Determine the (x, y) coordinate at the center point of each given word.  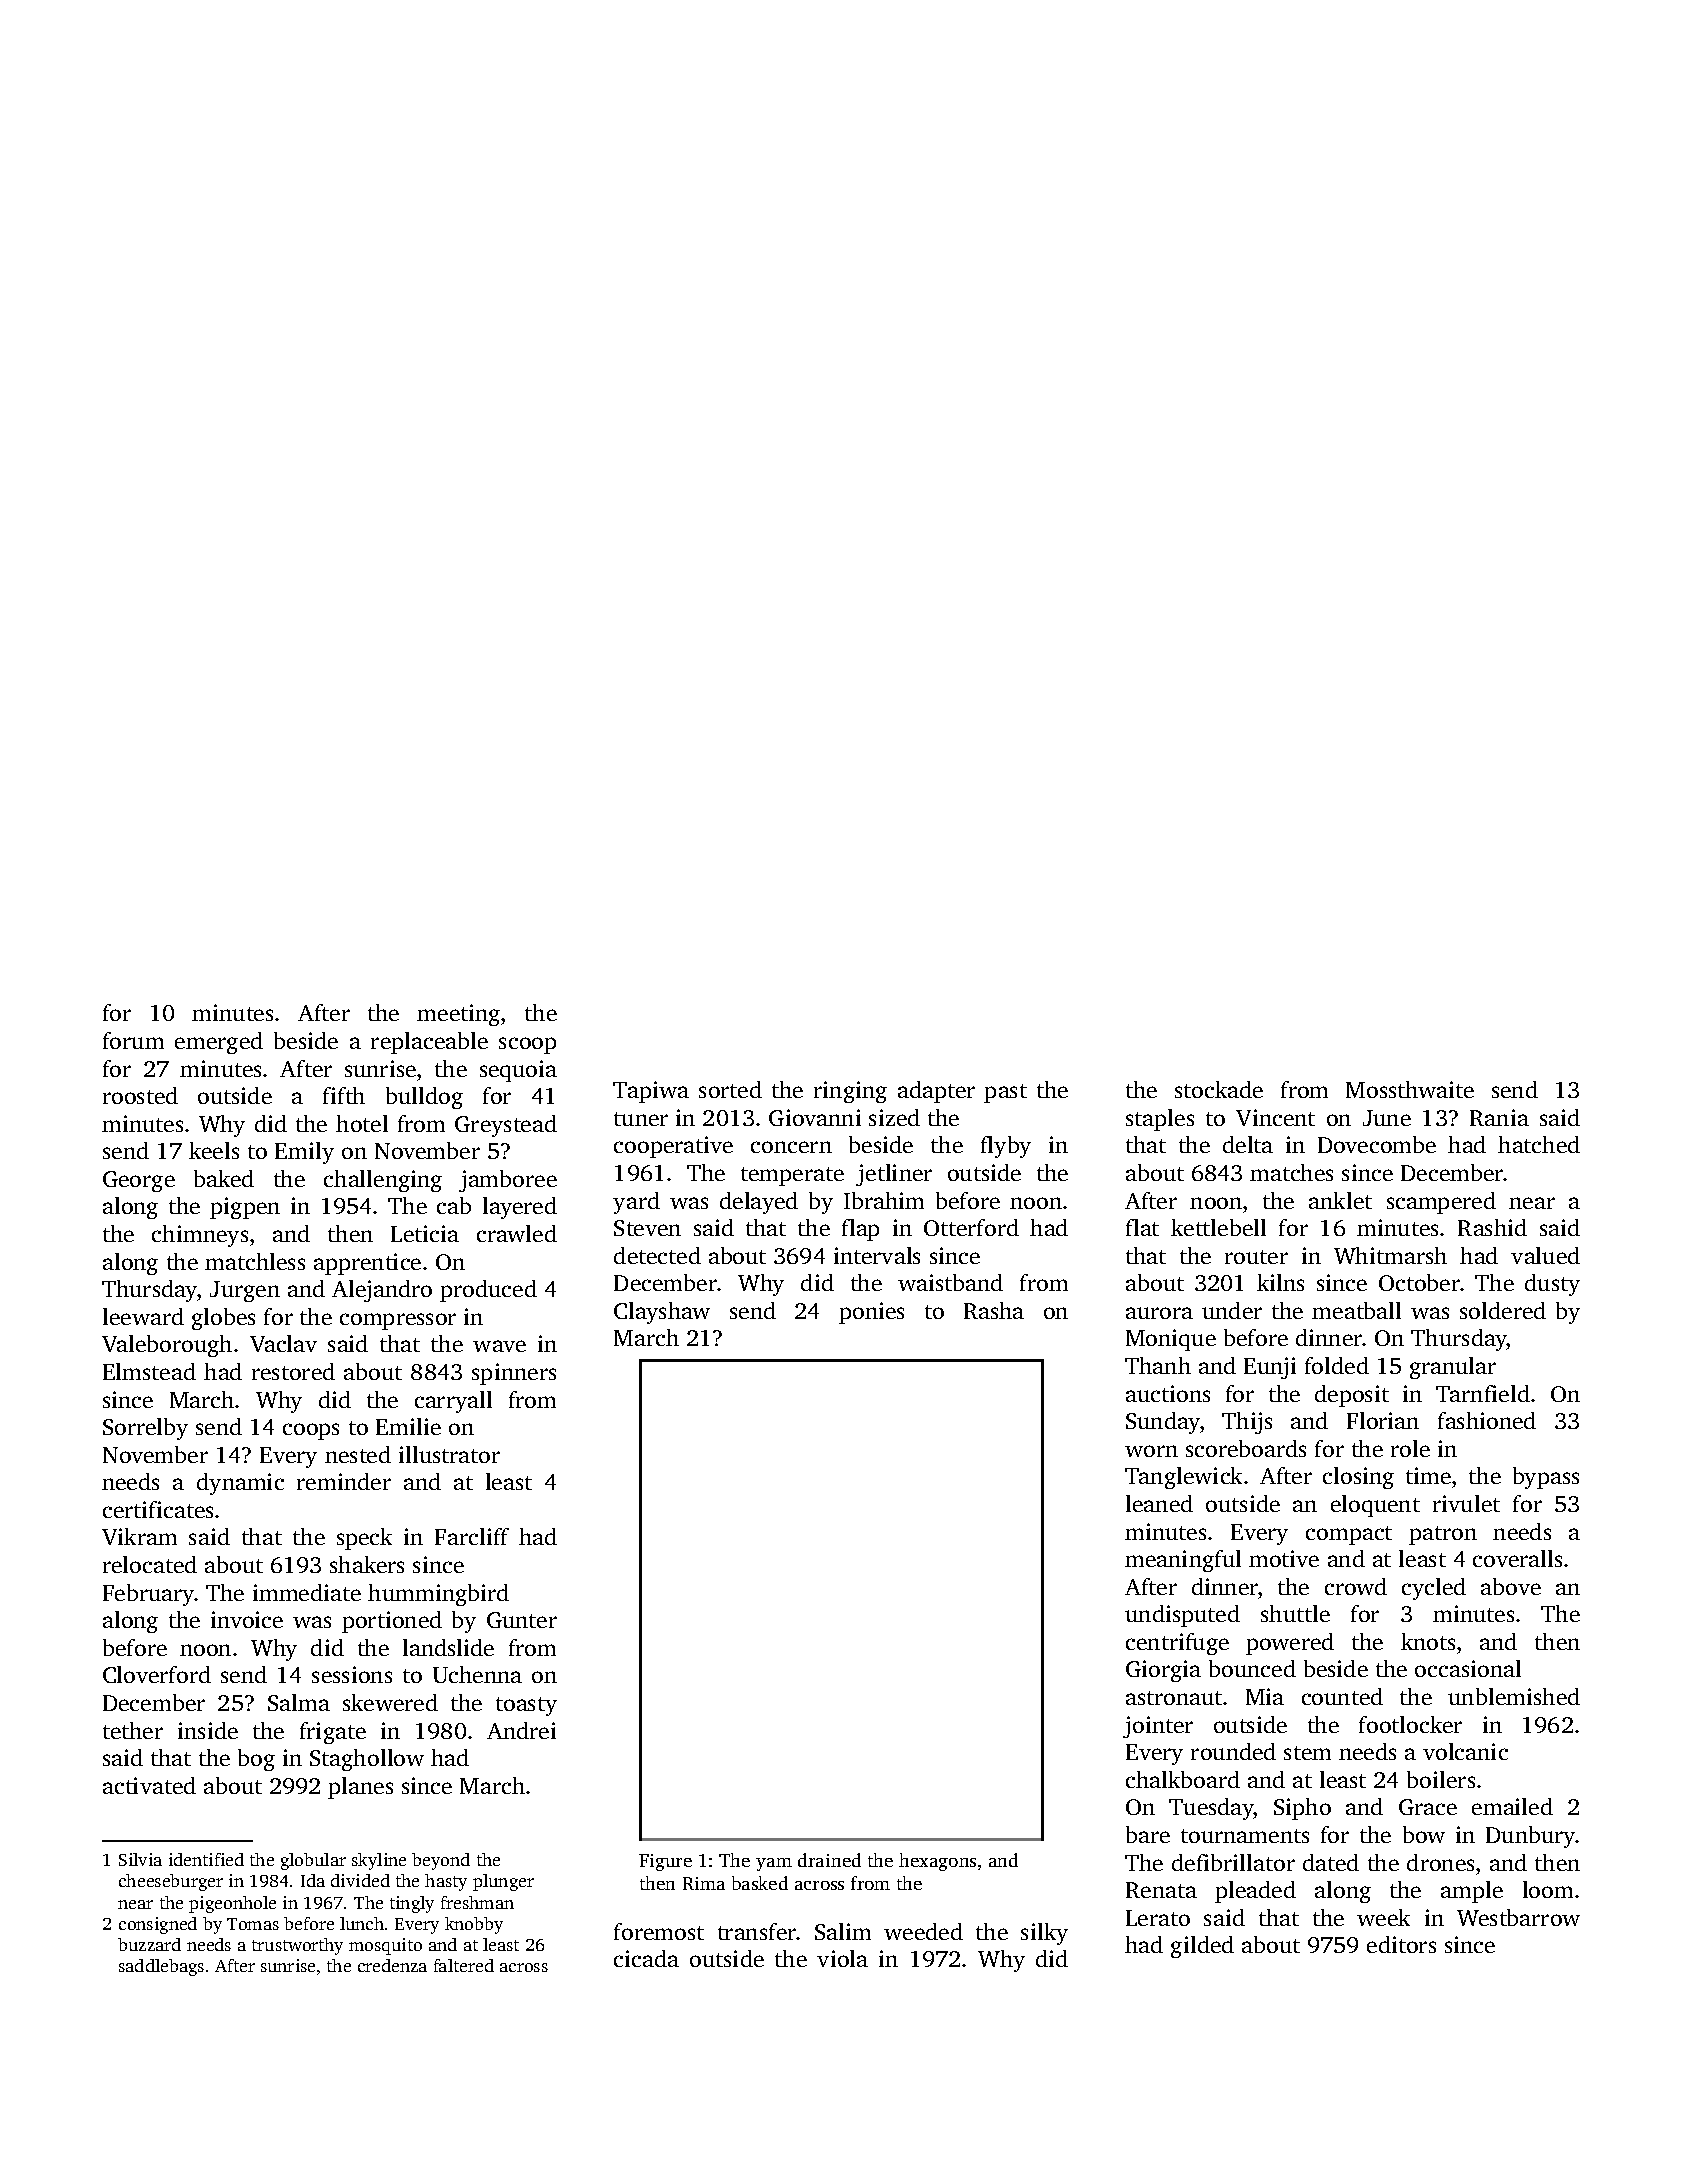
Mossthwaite (1410, 1089)
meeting (458, 1015)
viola (842, 1958)
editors (1401, 1944)
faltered (464, 1965)
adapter (936, 1092)
